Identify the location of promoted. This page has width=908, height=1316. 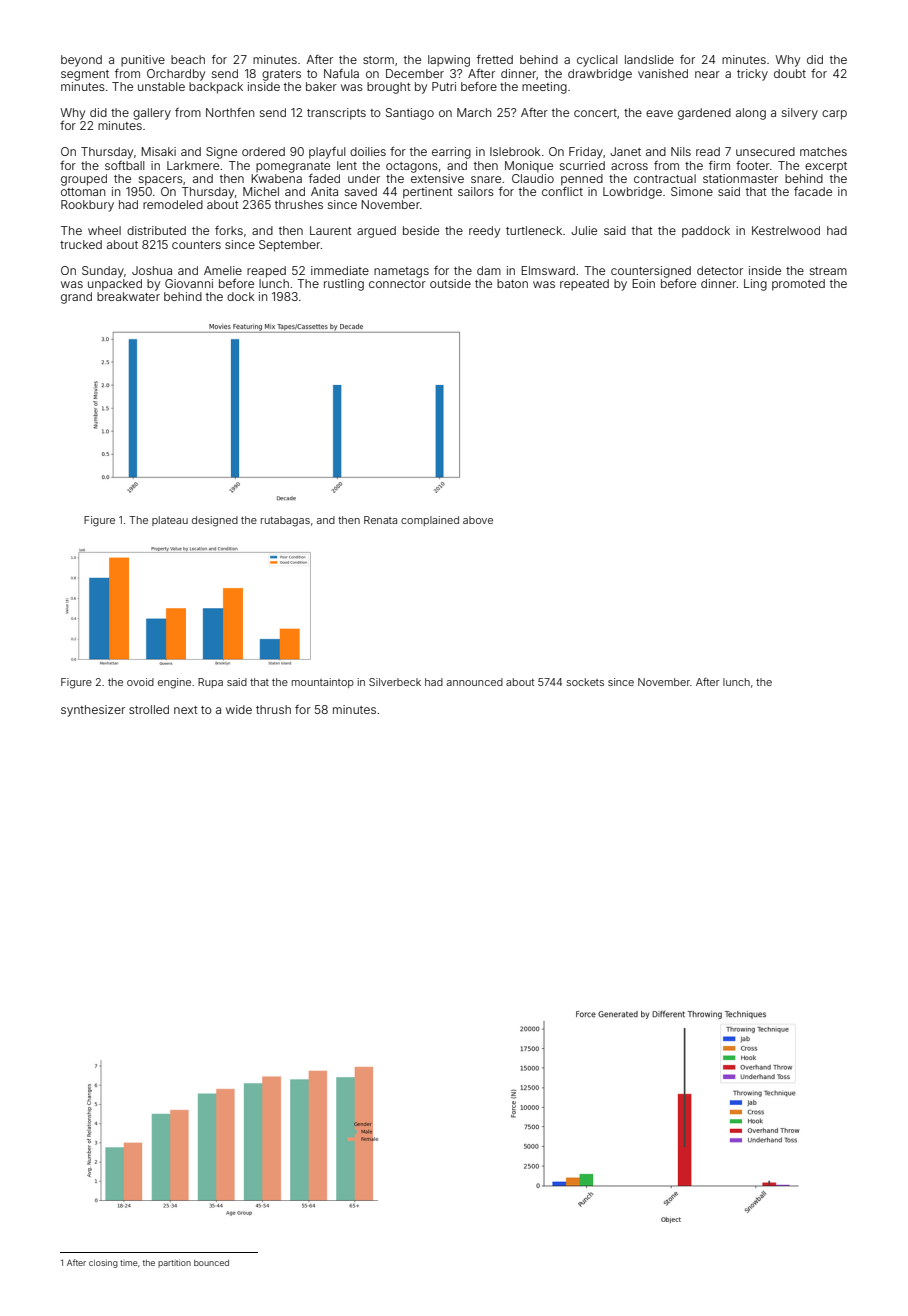
(798, 285).
